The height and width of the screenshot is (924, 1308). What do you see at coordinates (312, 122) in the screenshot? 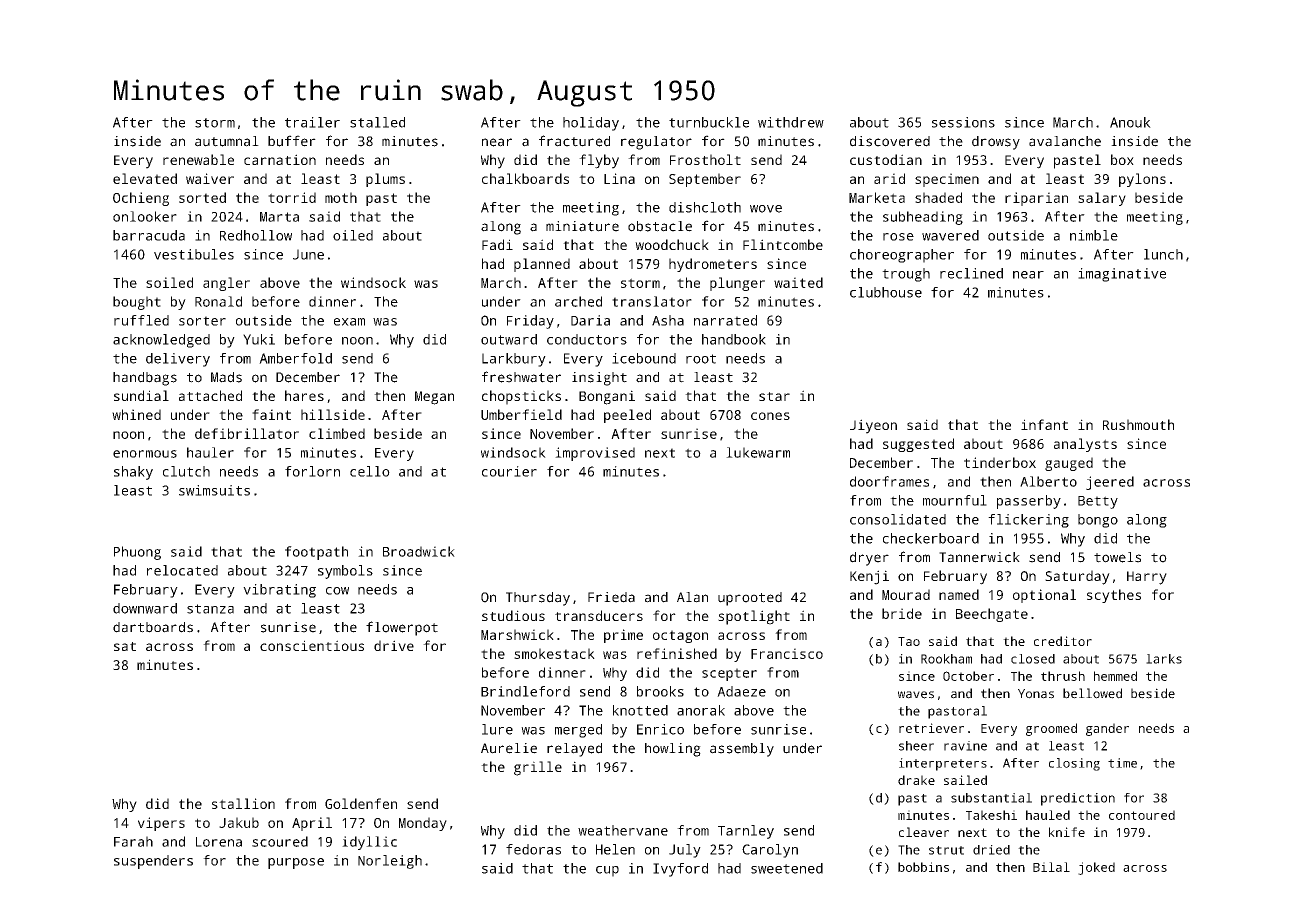
I see `trailer` at bounding box center [312, 122].
